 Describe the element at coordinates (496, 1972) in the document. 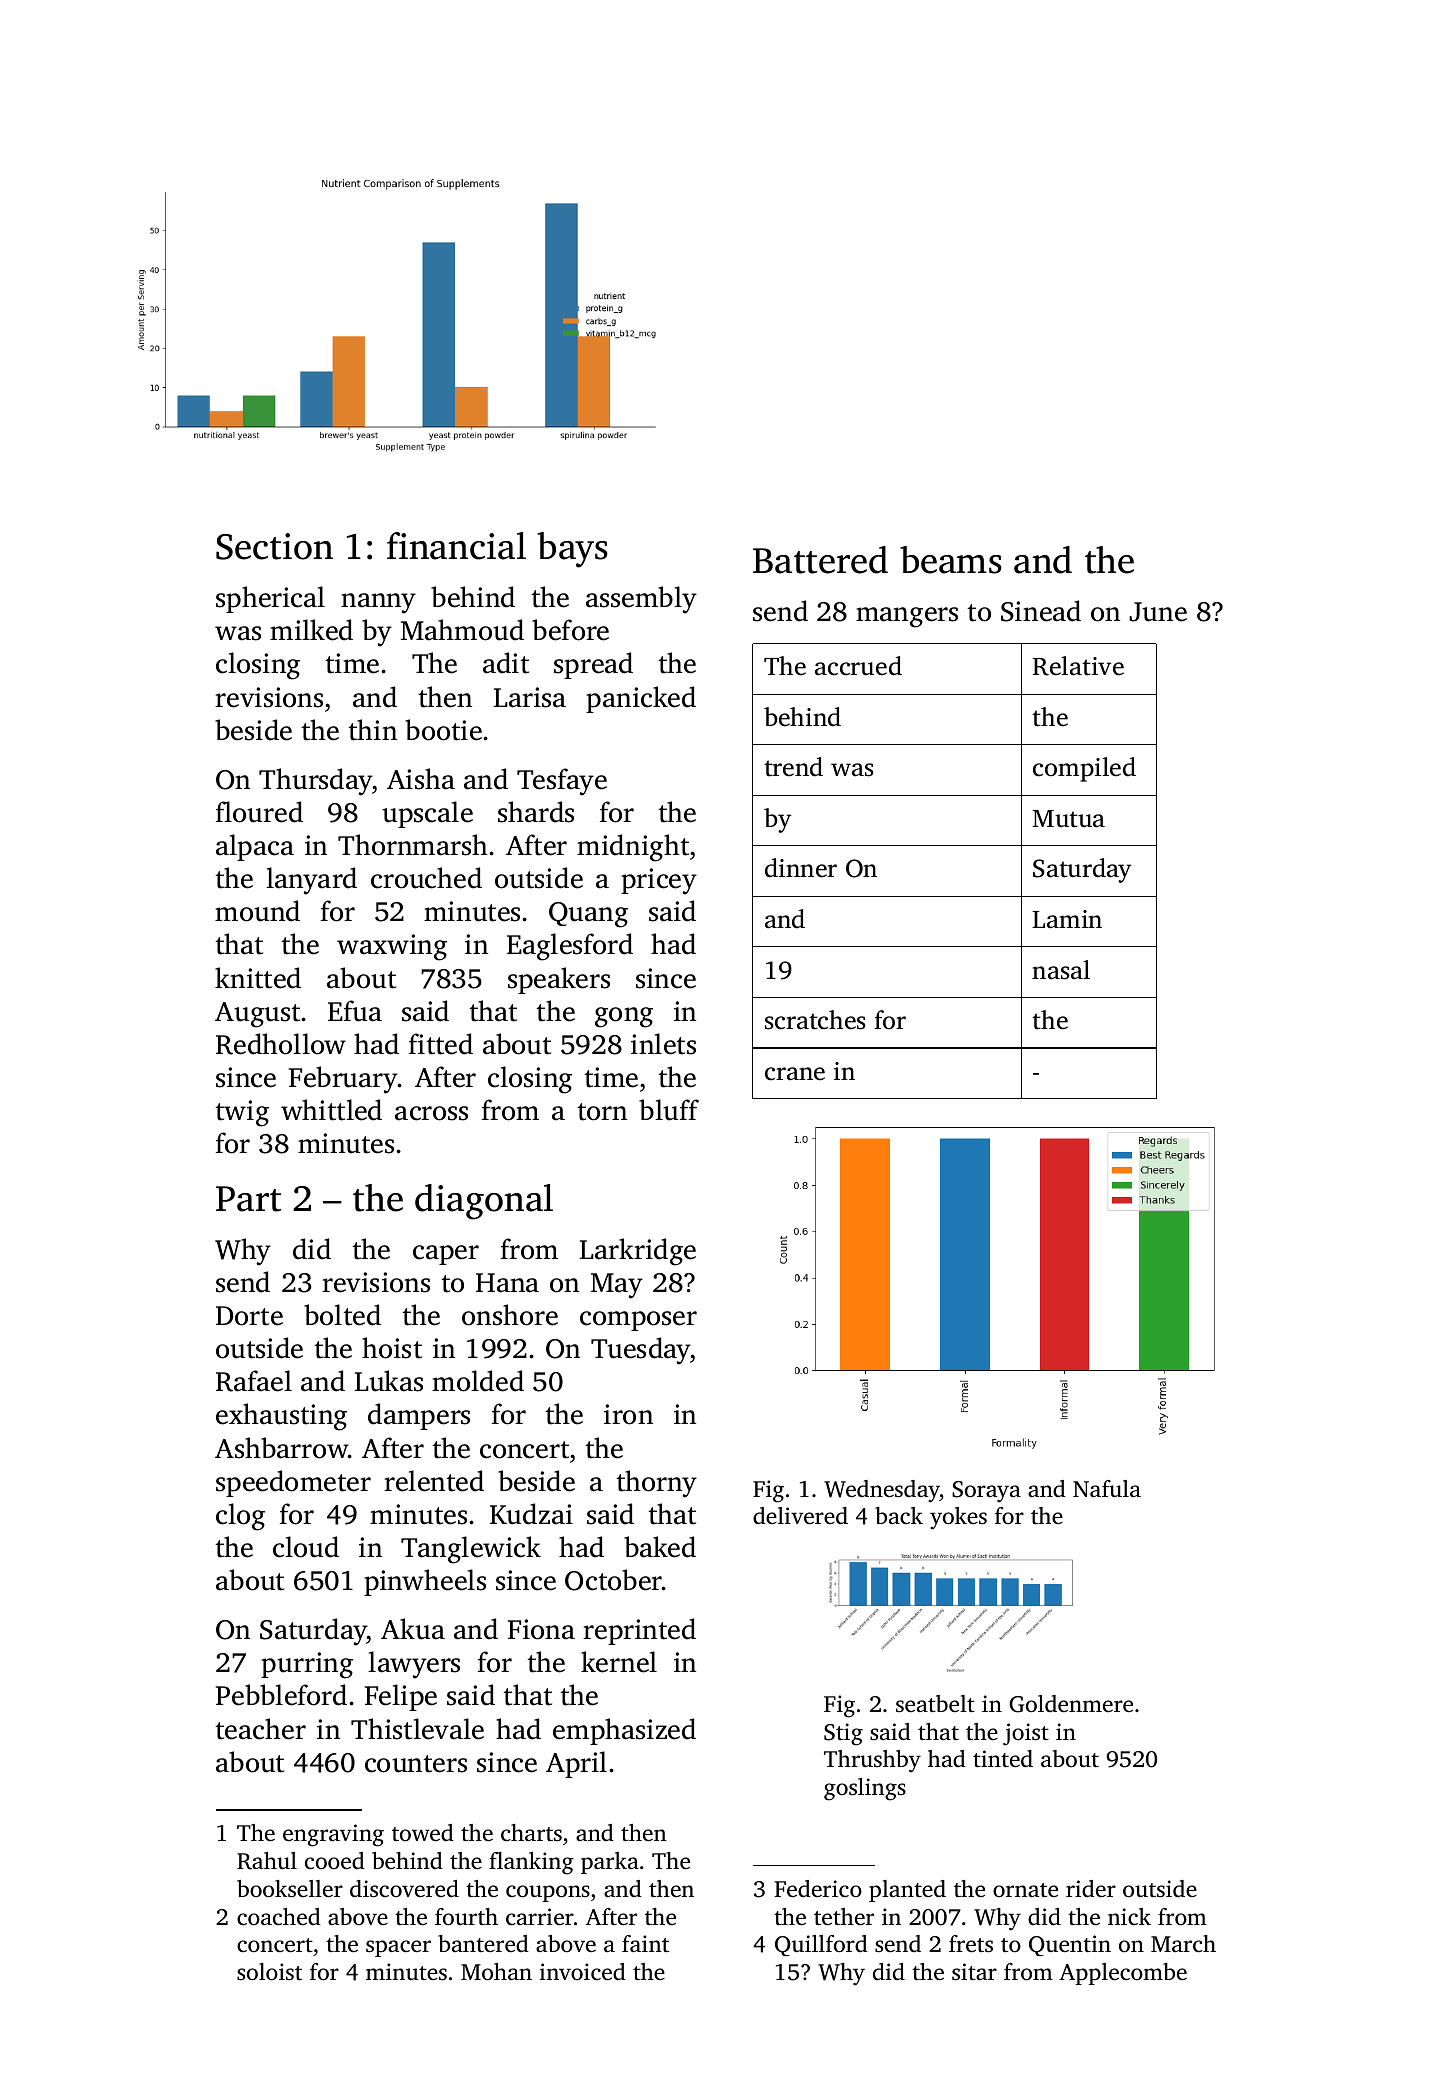

I see `Mohan` at that location.
